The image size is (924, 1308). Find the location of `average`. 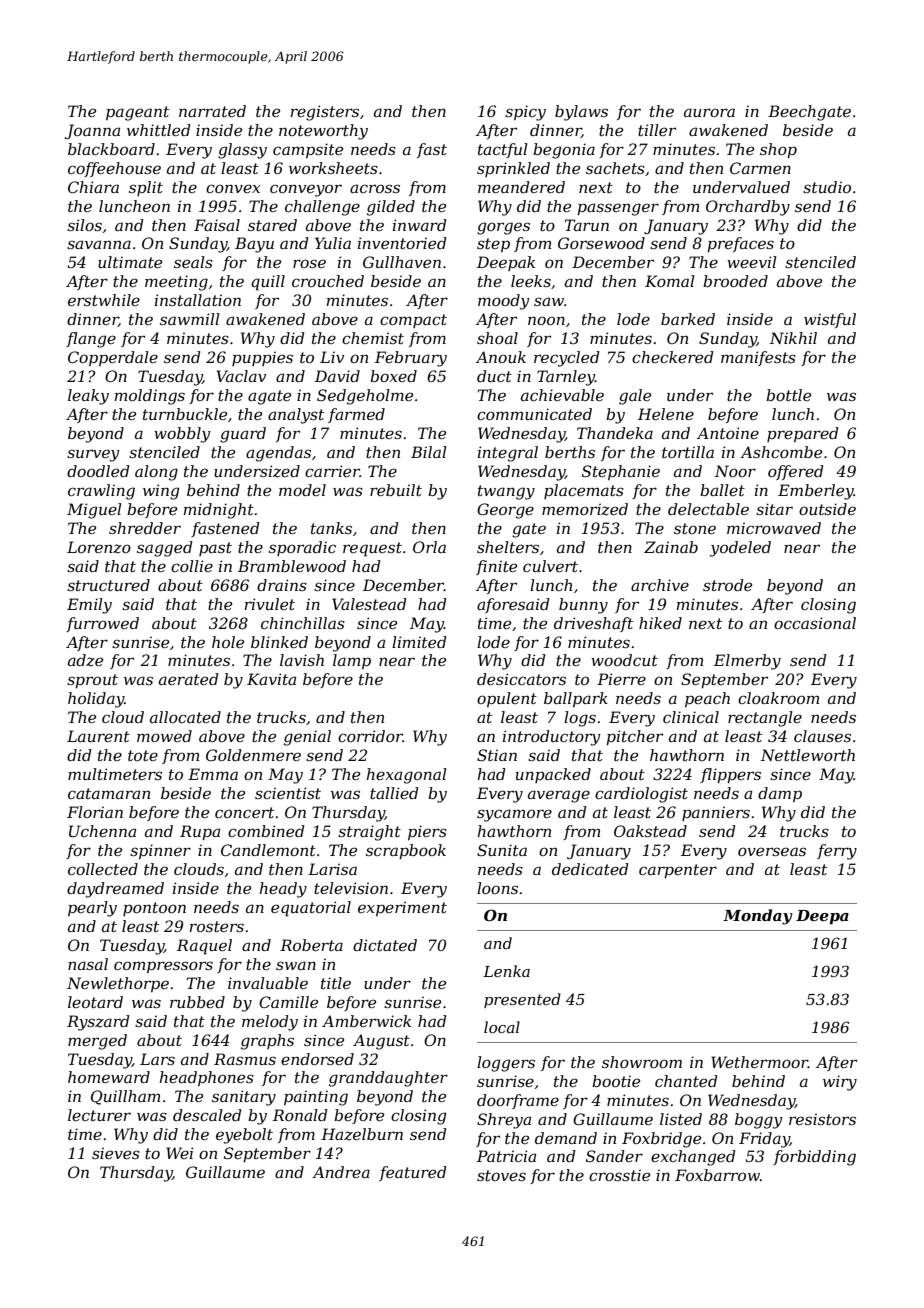

average is located at coordinates (559, 796).
